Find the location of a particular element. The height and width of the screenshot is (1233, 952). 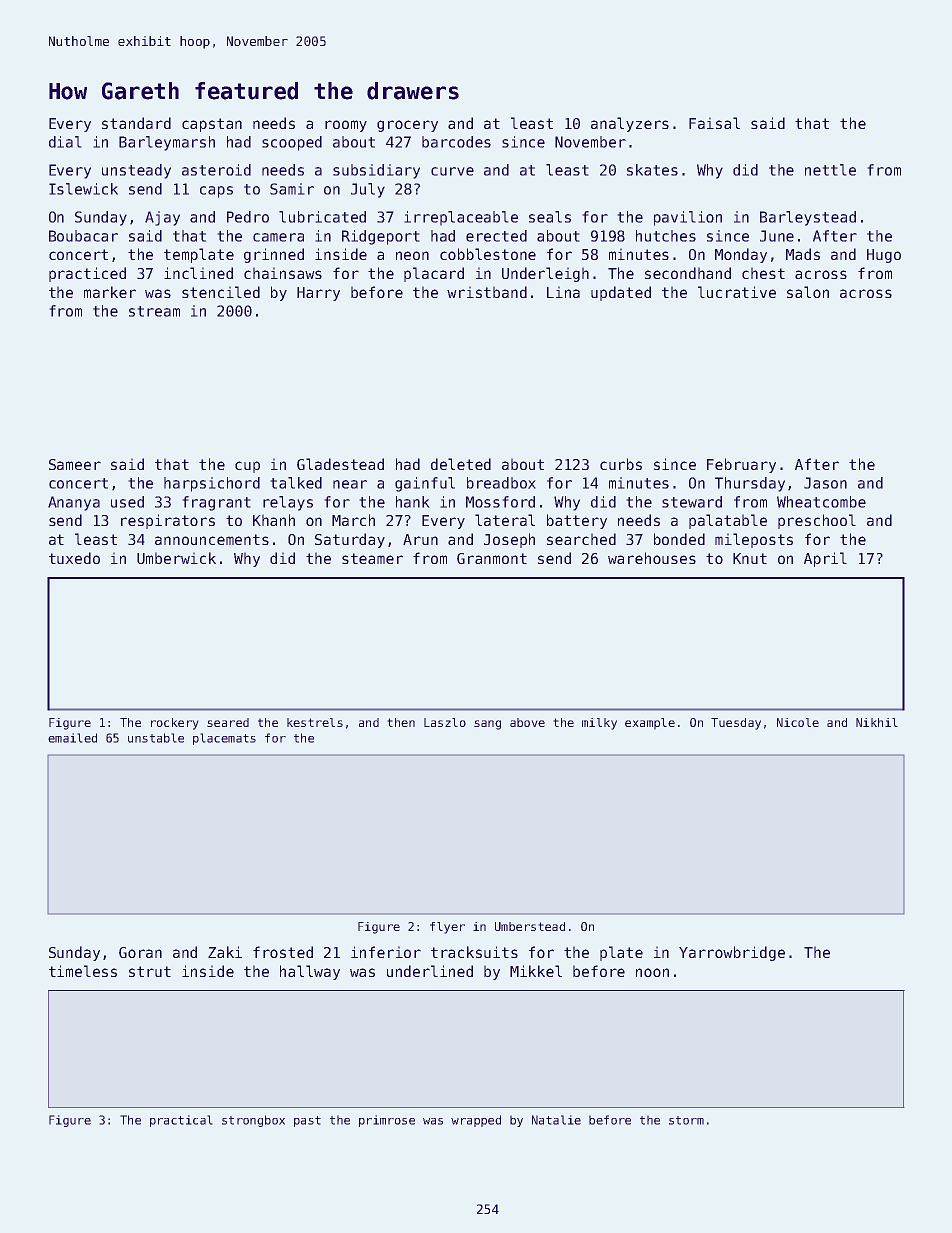

placemats is located at coordinates (224, 739).
